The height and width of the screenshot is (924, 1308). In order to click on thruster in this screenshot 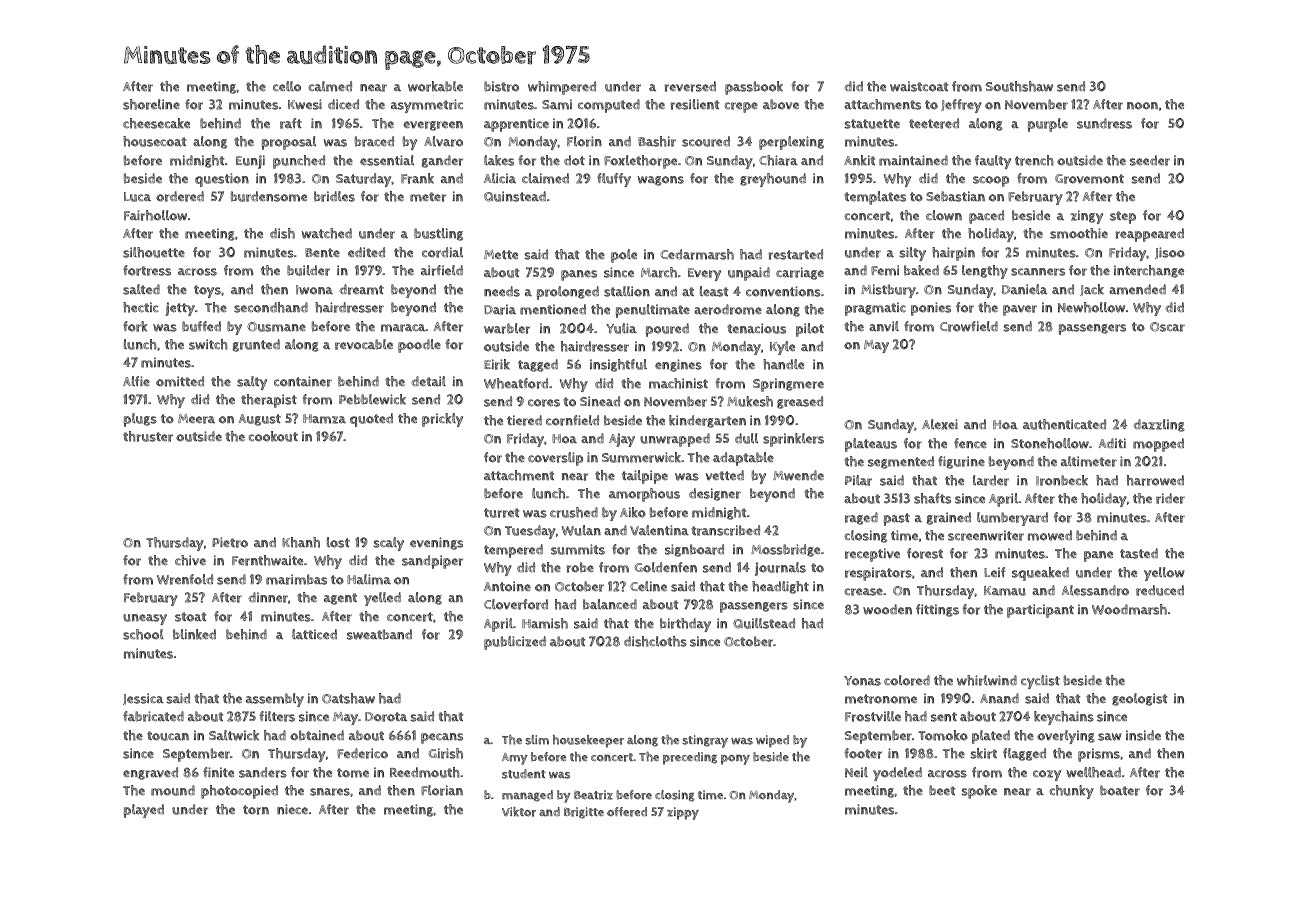, I will do `click(148, 436)`.
